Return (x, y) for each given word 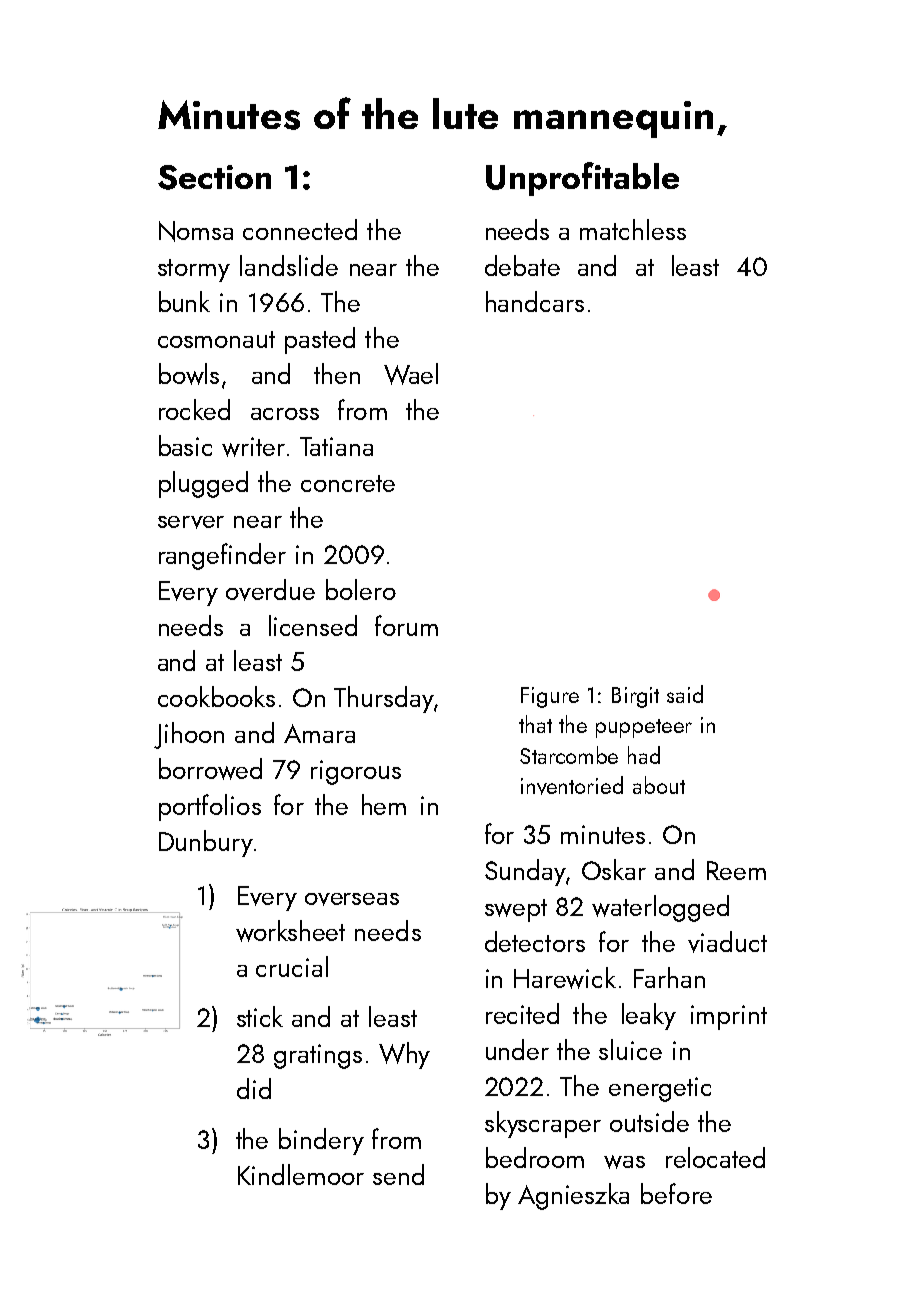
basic (185, 445)
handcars (535, 301)
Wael (411, 374)
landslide (289, 265)
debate (522, 265)
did (254, 1088)
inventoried (572, 785)
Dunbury (206, 843)
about (659, 785)
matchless (633, 229)
